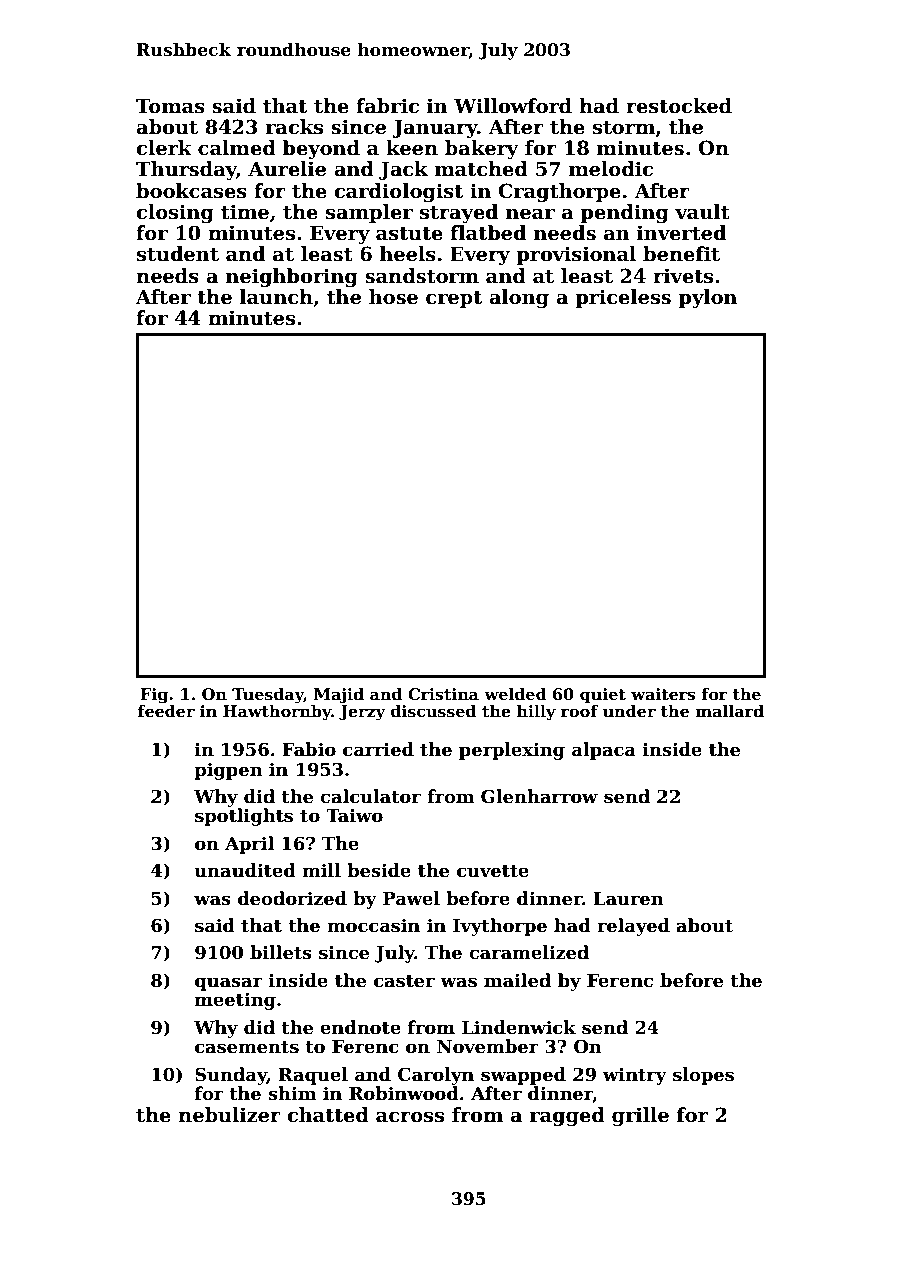 This image has width=902, height=1279. I want to click on restocked, so click(679, 106).
